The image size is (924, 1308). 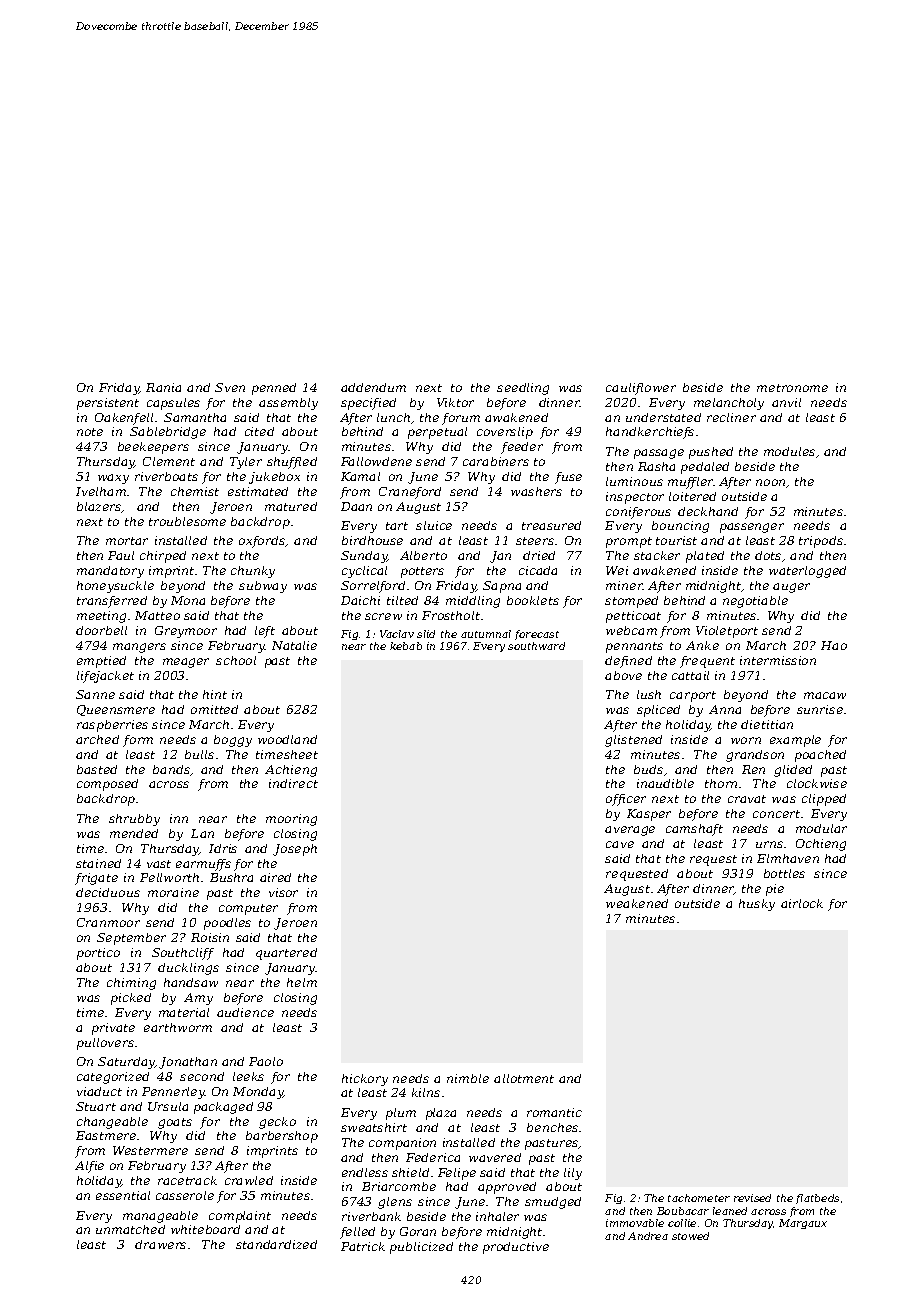 What do you see at coordinates (186, 663) in the page?
I see `meager` at bounding box center [186, 663].
